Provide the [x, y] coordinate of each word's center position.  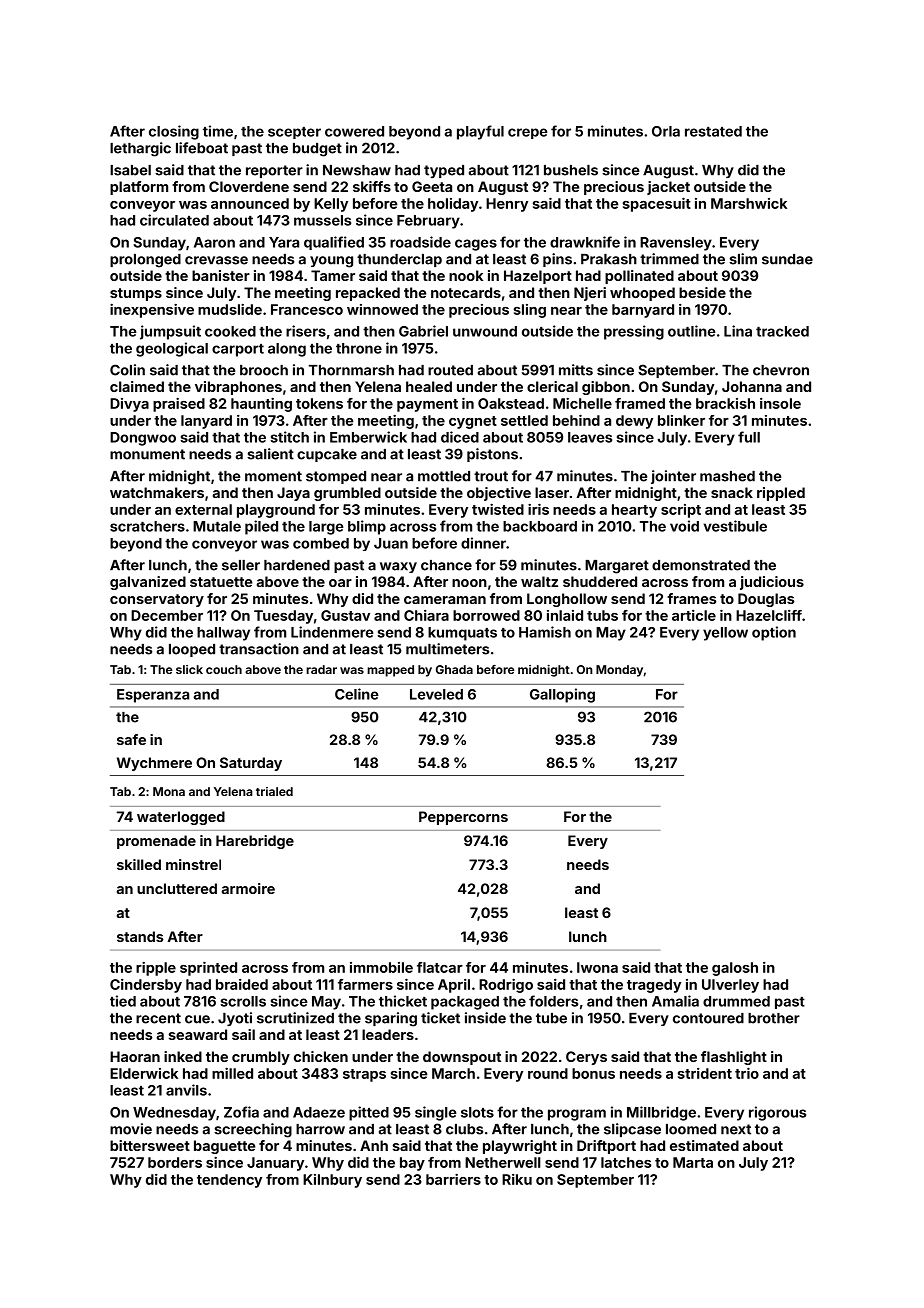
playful [480, 132]
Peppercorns [463, 818]
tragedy [654, 986]
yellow [725, 634]
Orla [666, 131]
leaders [388, 1034]
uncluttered [177, 888]
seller [241, 565]
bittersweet [150, 1145]
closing [174, 132]
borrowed [486, 615]
